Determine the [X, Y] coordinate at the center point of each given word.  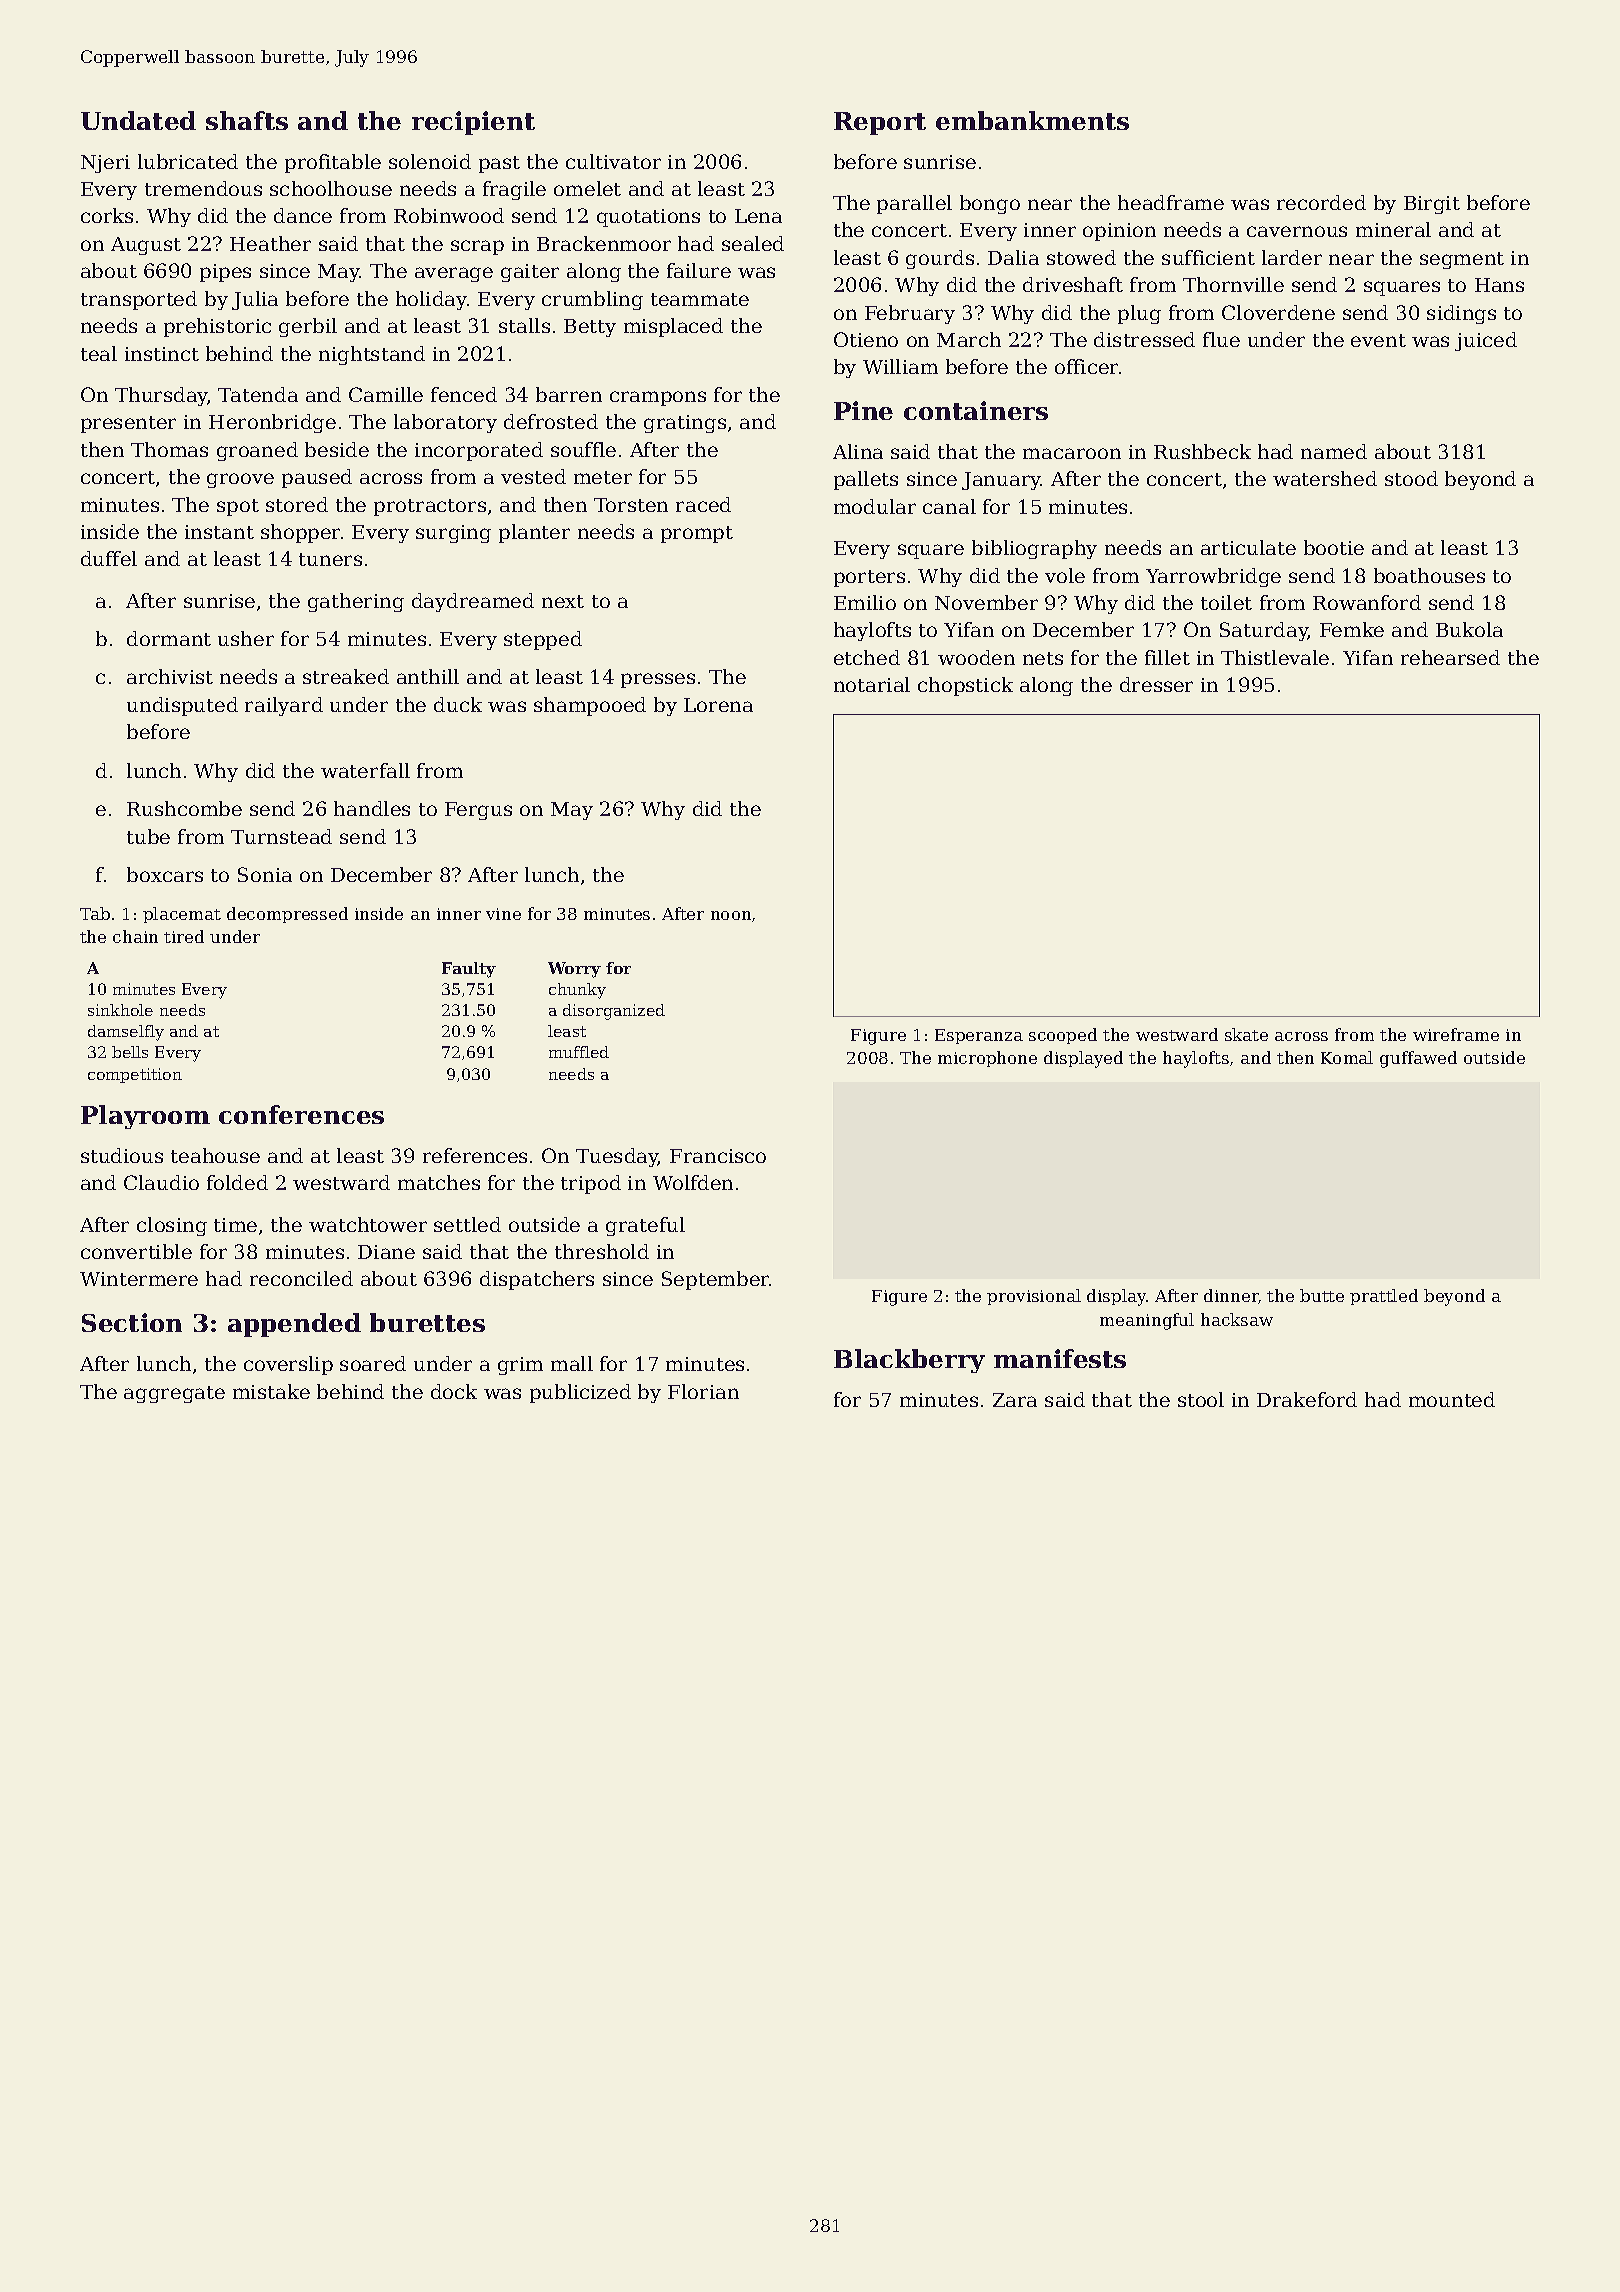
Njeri [105, 164]
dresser [1156, 684]
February [910, 314]
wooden [976, 657]
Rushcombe [184, 808]
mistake [271, 1391]
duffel [109, 558]
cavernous [1297, 231]
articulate [1248, 547]
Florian [703, 1391]
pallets [866, 480]
